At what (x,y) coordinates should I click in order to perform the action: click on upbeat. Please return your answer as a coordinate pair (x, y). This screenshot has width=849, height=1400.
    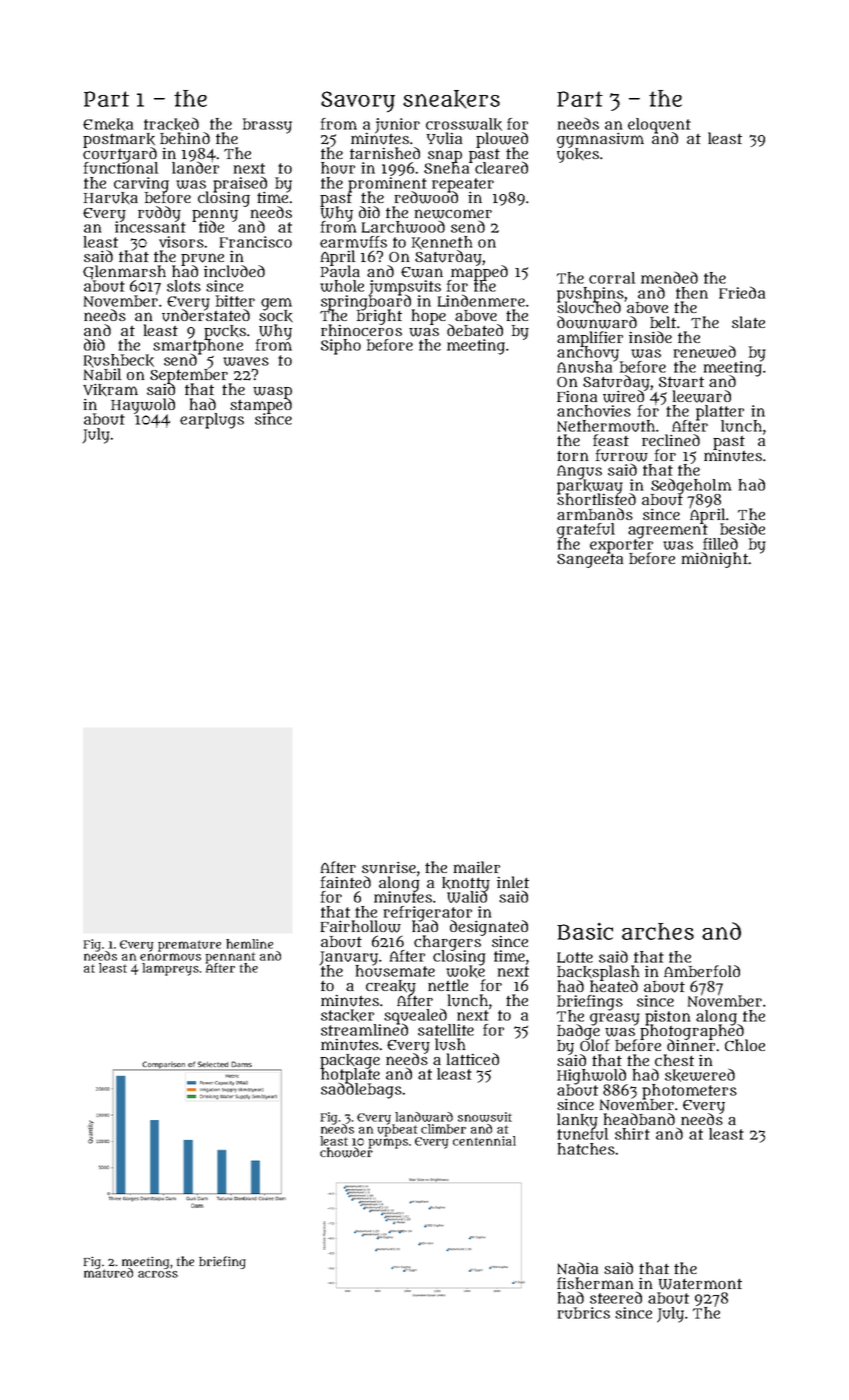
    Looking at the image, I should click on (397, 1130).
